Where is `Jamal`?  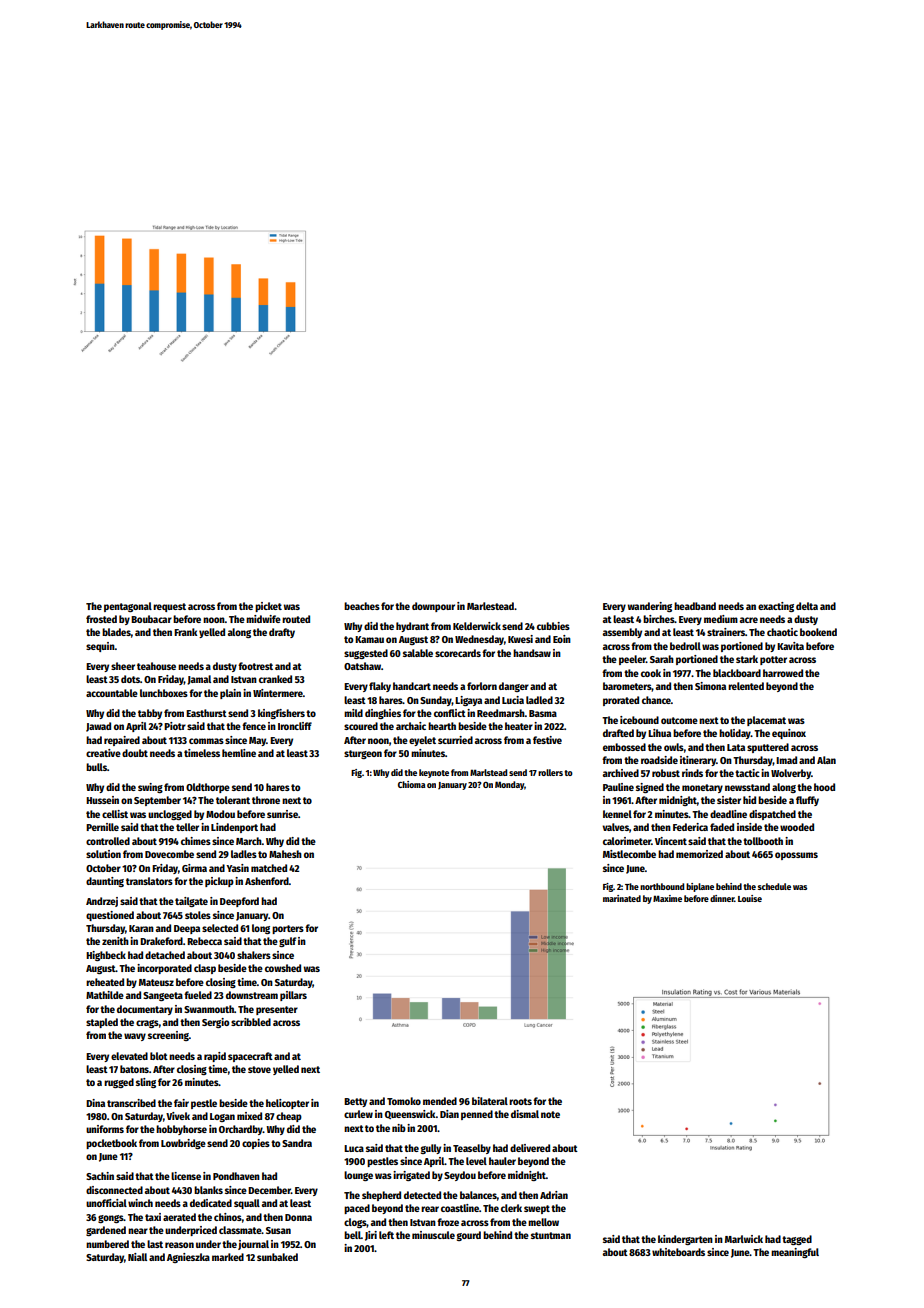 Jamal is located at coordinates (199, 680).
